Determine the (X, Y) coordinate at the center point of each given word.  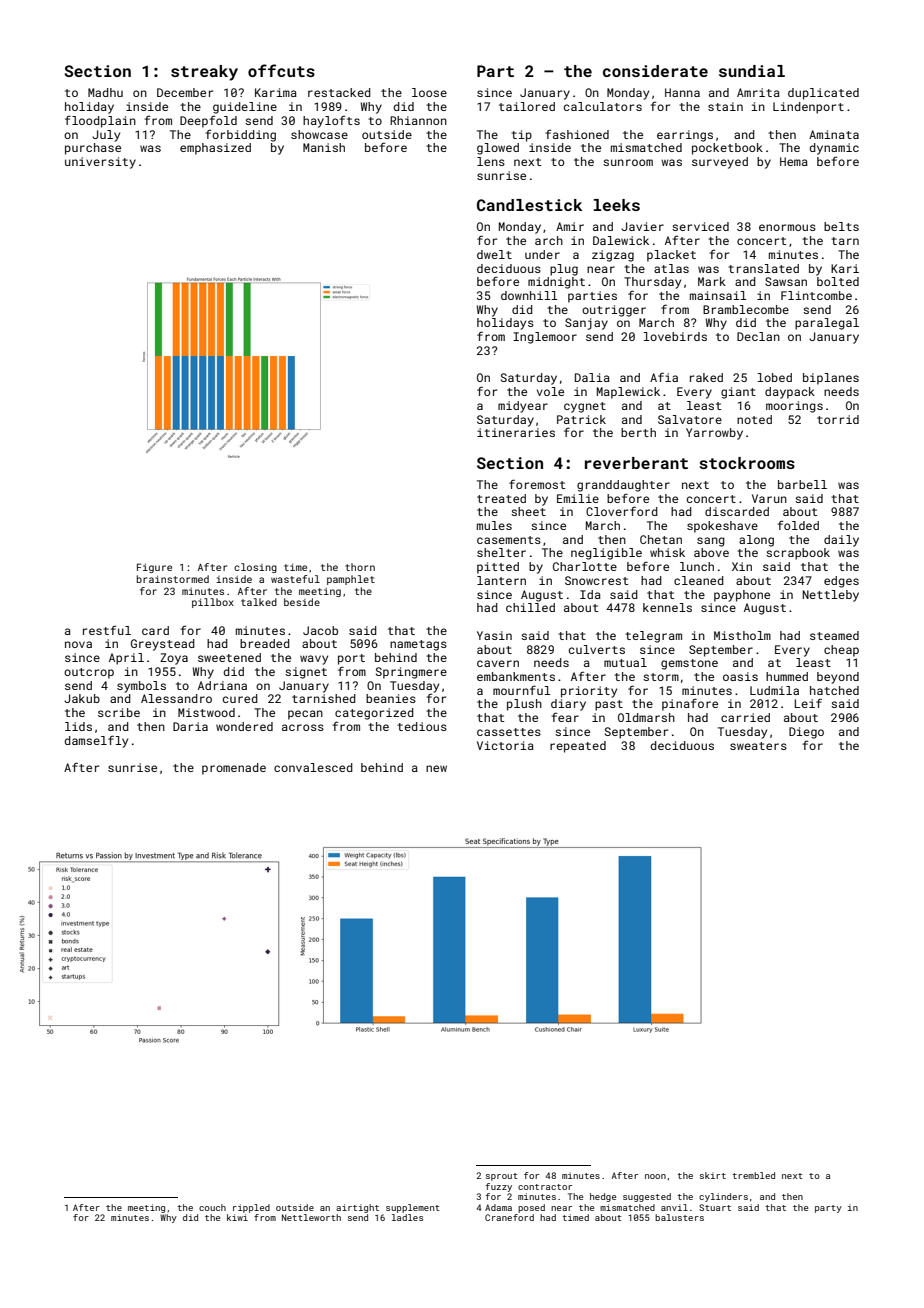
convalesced (313, 767)
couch (212, 1207)
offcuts (281, 70)
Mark (712, 281)
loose (429, 92)
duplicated (823, 94)
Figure (154, 568)
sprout (502, 1177)
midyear (523, 407)
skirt (713, 1175)
